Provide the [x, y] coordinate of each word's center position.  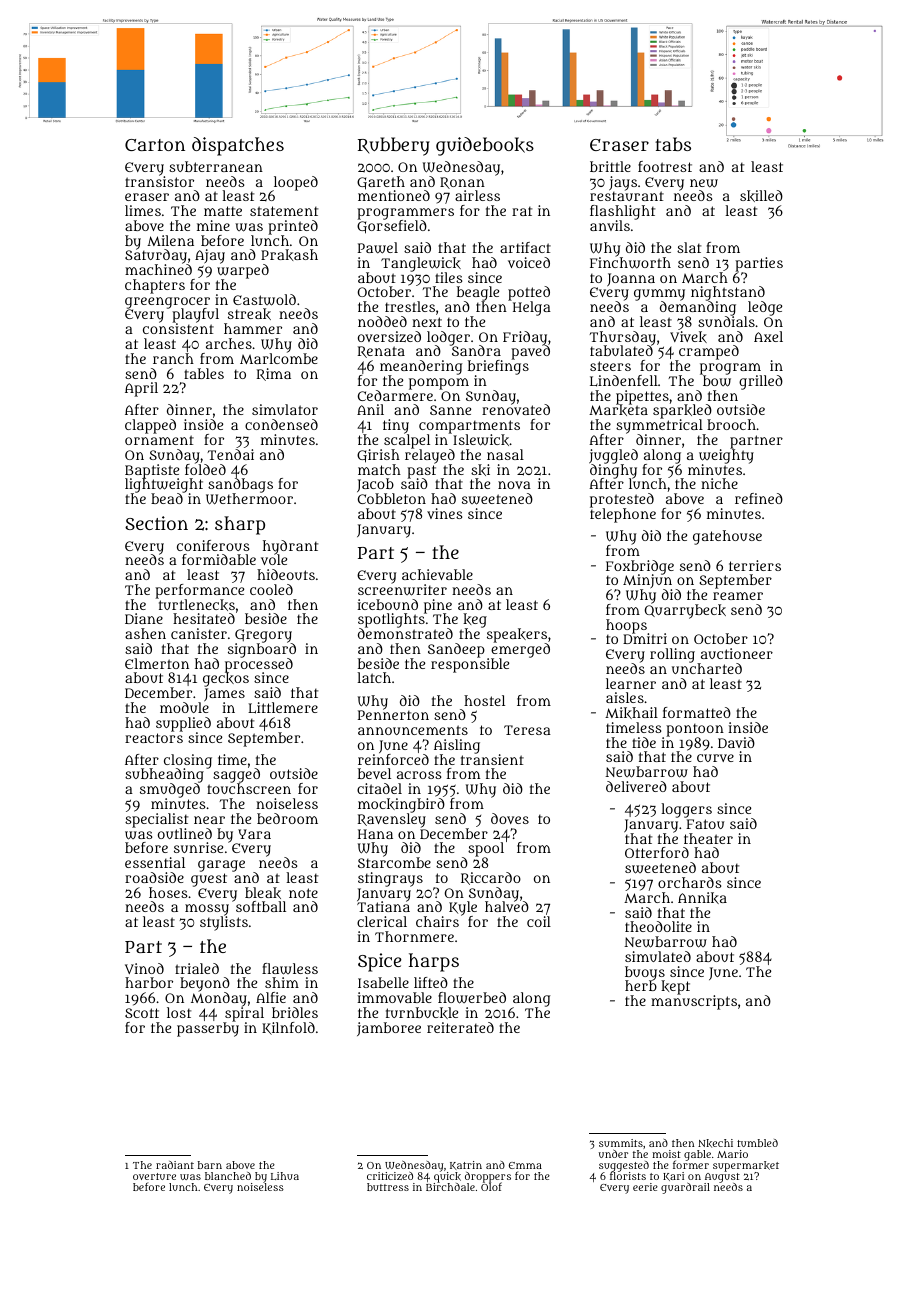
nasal [505, 454]
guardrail [685, 1188]
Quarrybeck [685, 611]
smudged [170, 791]
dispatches [238, 146]
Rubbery [394, 146]
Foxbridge [640, 567]
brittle [610, 166]
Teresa [527, 730]
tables [204, 373]
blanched [228, 1176]
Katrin [466, 1165]
